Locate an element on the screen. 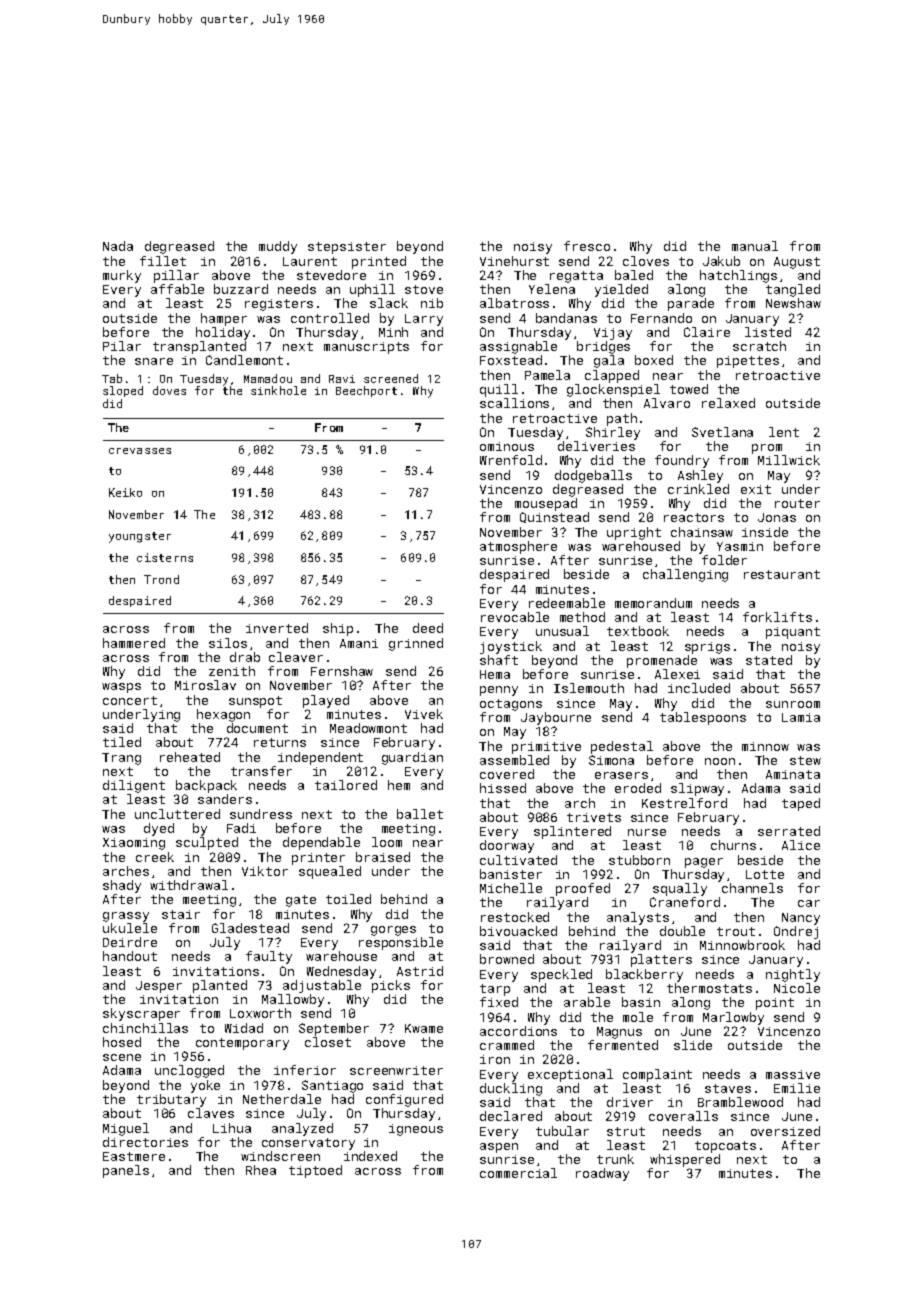 The height and width of the screenshot is (1308, 924). chainsaw is located at coordinates (702, 532).
